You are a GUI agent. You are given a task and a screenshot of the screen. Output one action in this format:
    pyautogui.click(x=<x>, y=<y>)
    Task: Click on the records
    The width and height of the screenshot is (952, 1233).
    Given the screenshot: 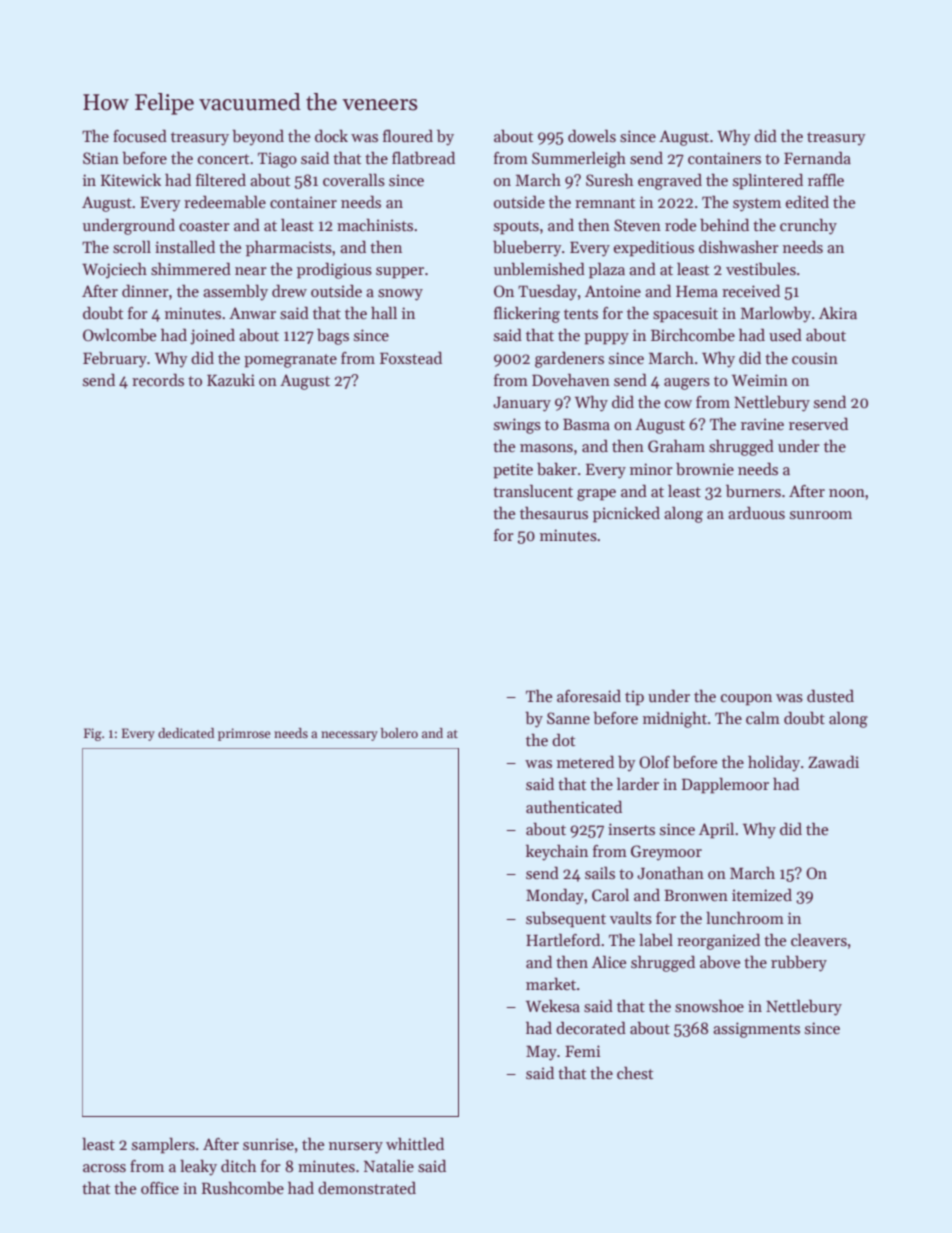 What is the action you would take?
    pyautogui.click(x=158, y=379)
